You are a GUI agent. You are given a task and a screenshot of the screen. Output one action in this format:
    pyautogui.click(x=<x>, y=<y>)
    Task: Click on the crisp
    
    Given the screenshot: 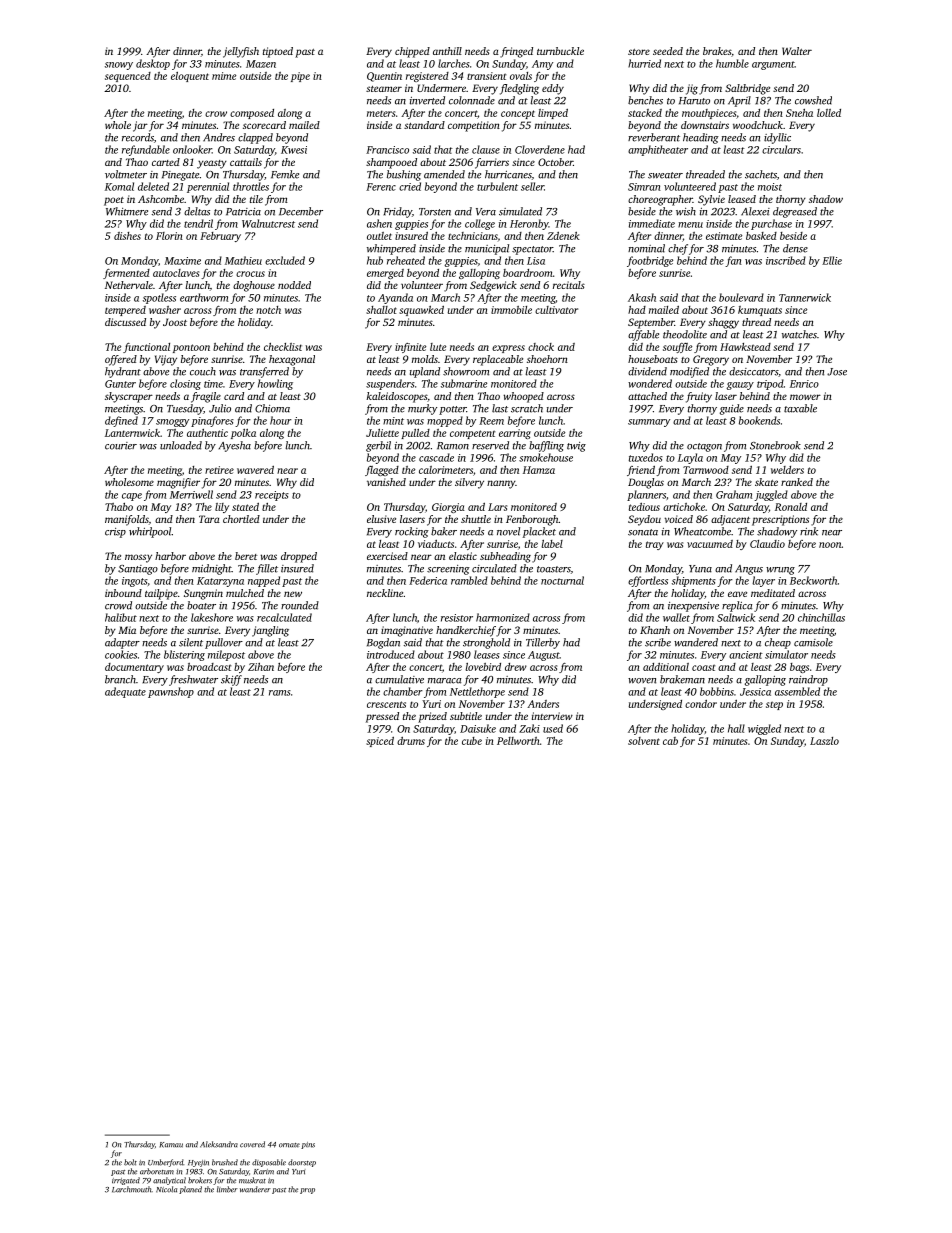 What is the action you would take?
    pyautogui.click(x=115, y=533)
